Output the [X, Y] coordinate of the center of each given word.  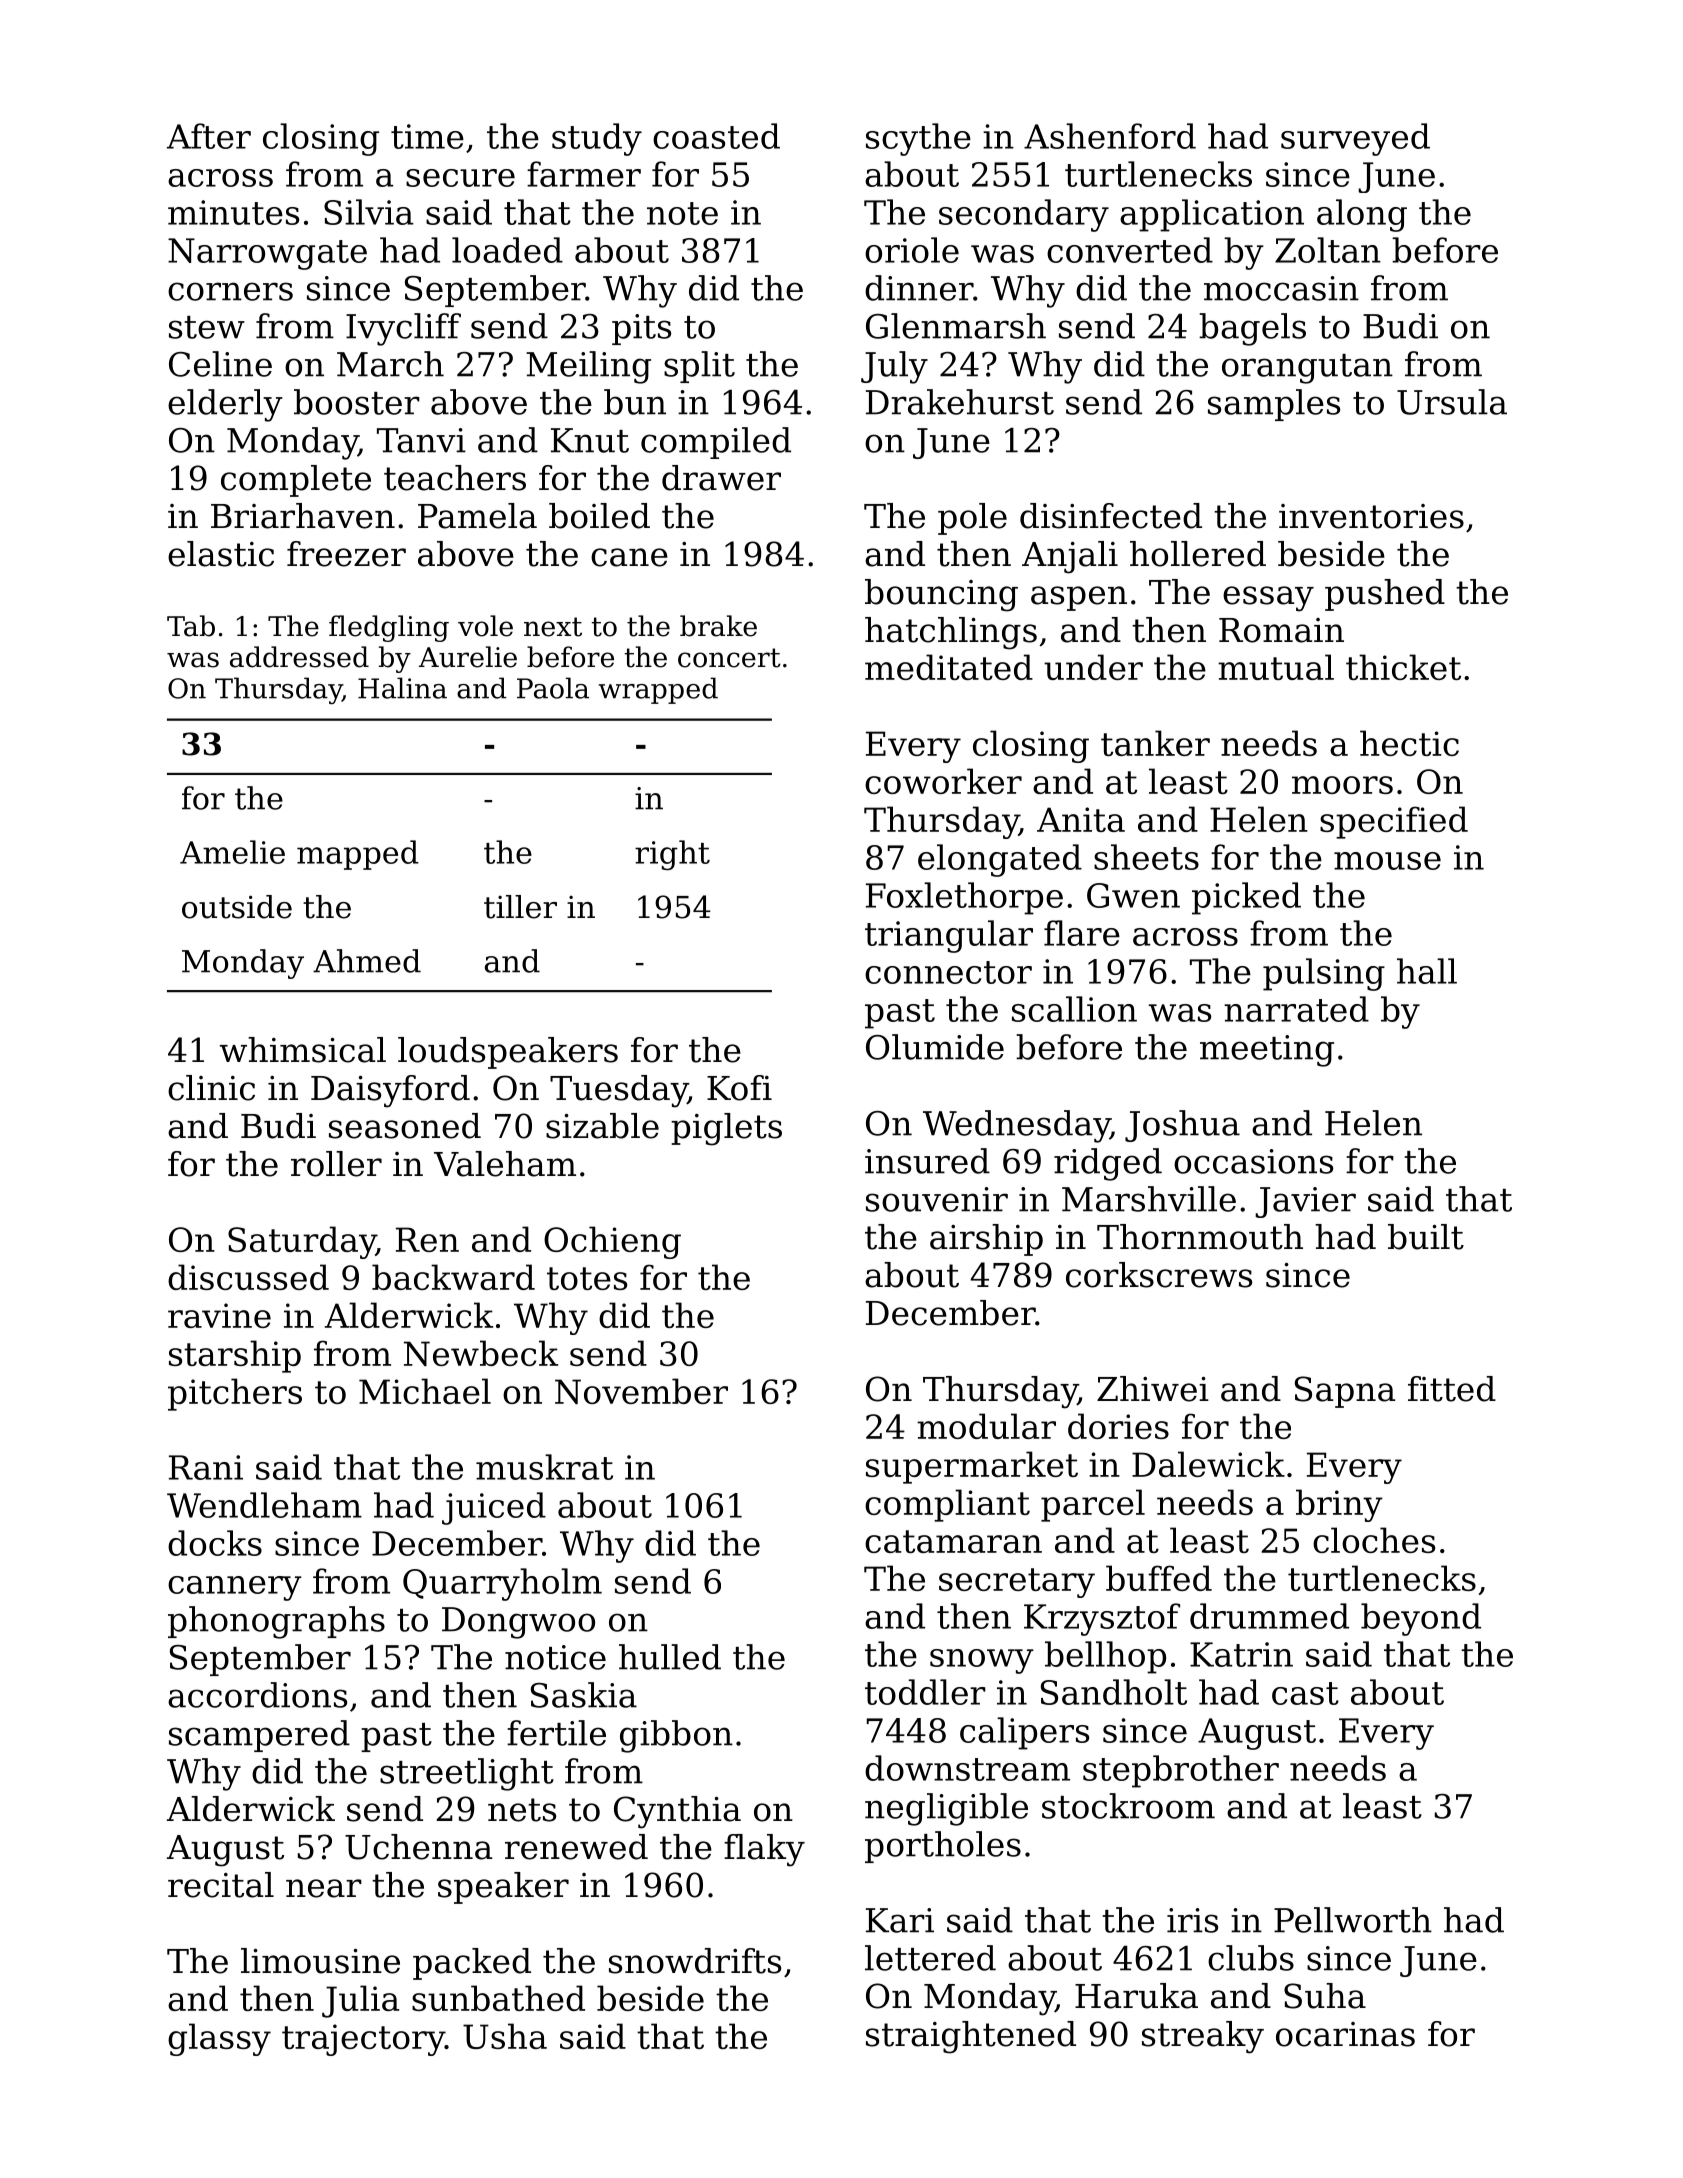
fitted [1452, 1389]
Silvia [368, 212]
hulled [670, 1657]
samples [1274, 405]
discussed [248, 1277]
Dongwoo [518, 1623]
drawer [721, 478]
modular [986, 1426]
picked [1246, 898]
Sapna [1345, 1392]
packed [472, 1964]
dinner [919, 288]
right [672, 855]
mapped [358, 855]
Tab [191, 626]
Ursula [1452, 402]
